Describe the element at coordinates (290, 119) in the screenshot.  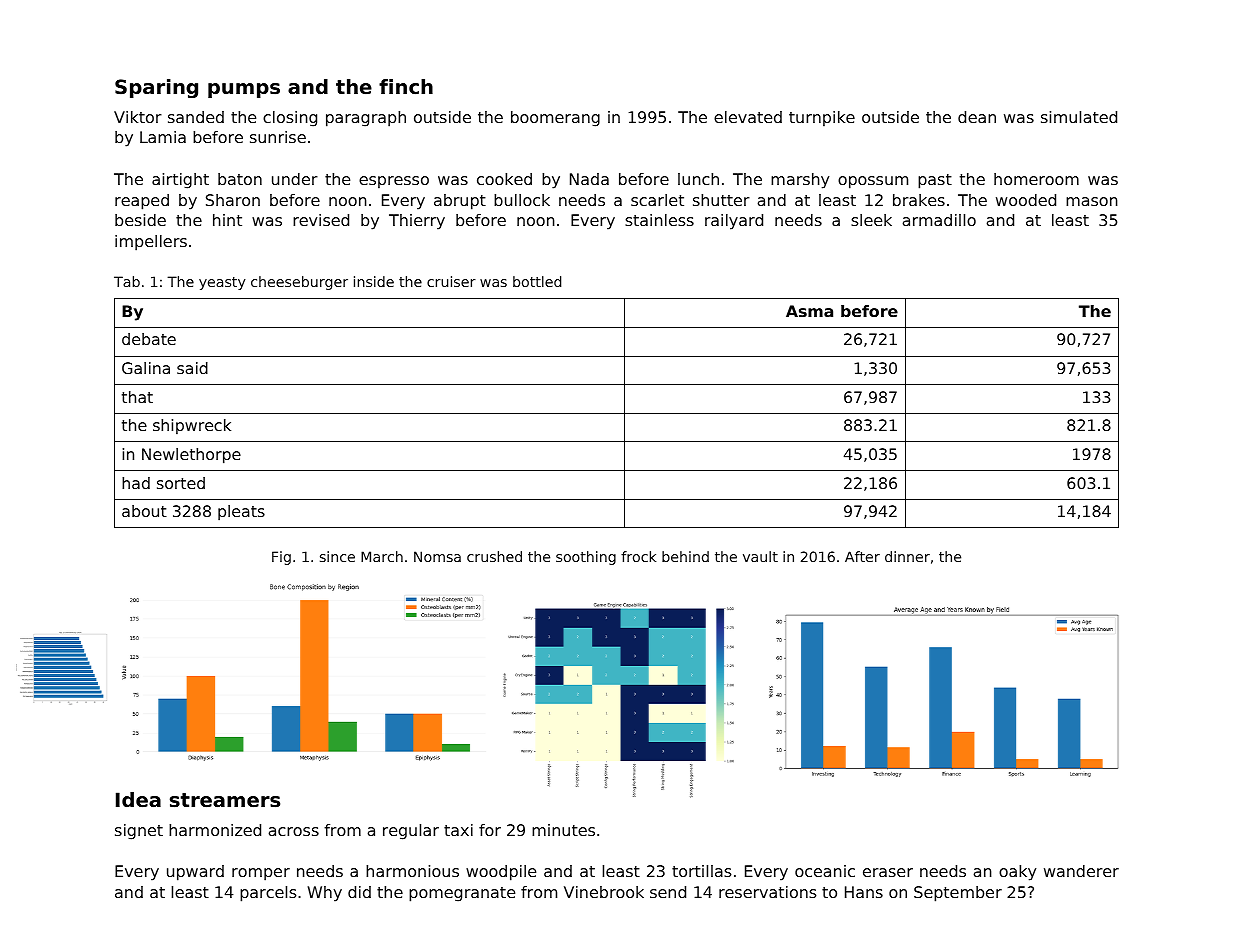
I see `closing` at that location.
